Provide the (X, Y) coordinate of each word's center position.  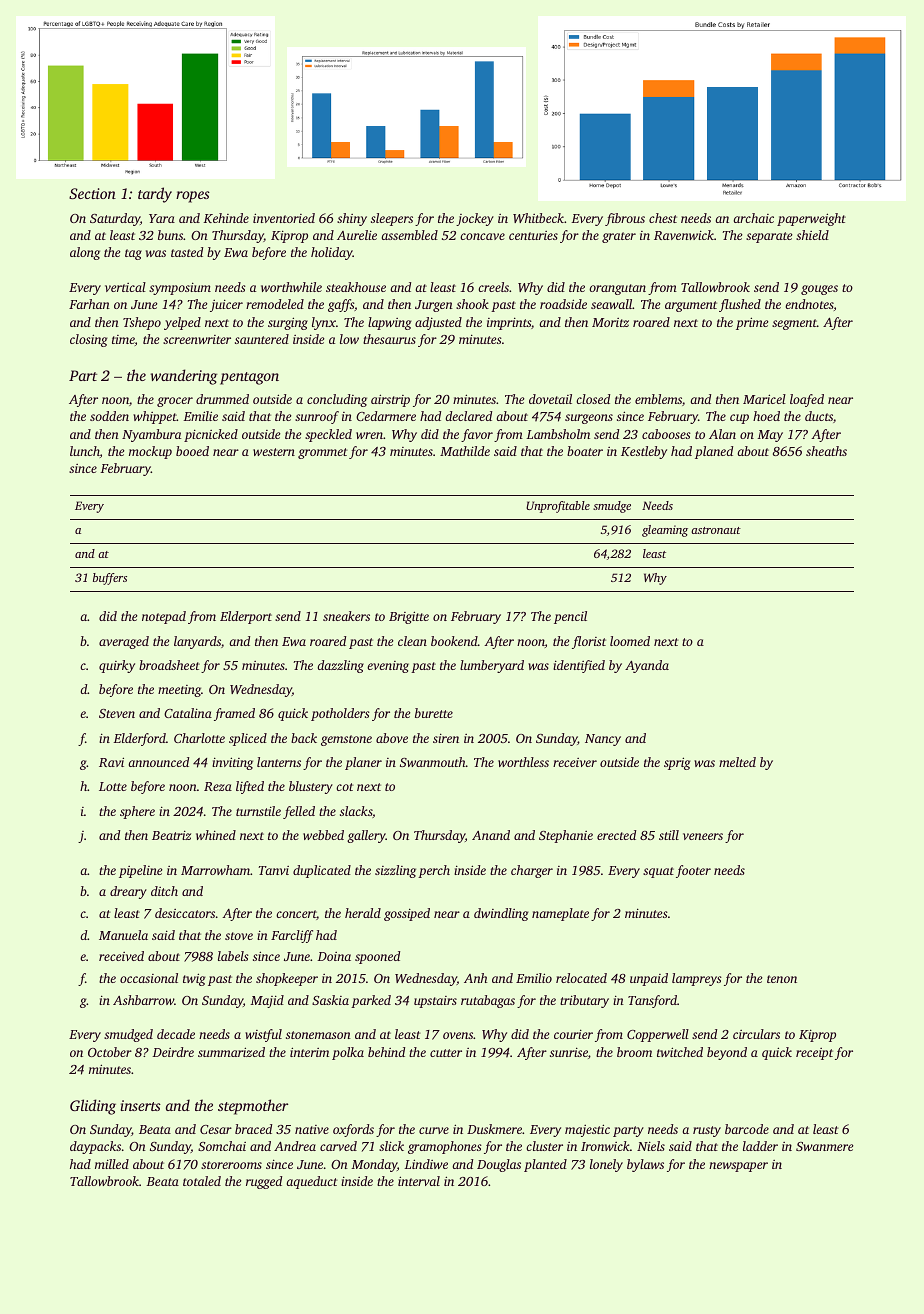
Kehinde (226, 218)
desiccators (185, 913)
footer (693, 871)
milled (112, 1164)
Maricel (764, 399)
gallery (366, 836)
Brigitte (409, 617)
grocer (175, 402)
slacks (356, 811)
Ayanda (647, 666)
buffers (110, 579)
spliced (248, 739)
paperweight (811, 219)
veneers (703, 836)
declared (468, 416)
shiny (352, 219)
